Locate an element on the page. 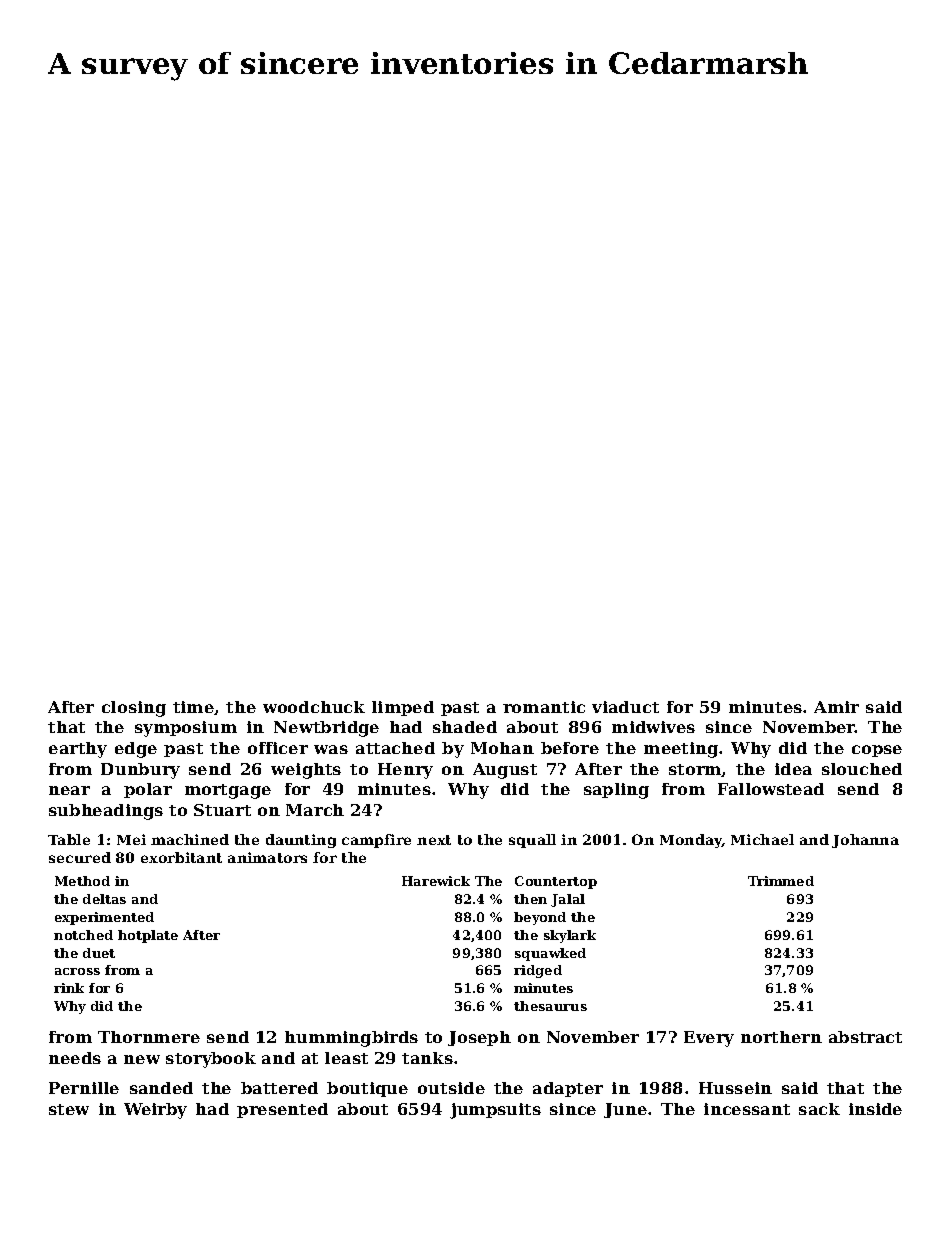 The image size is (952, 1233). time is located at coordinates (193, 707).
